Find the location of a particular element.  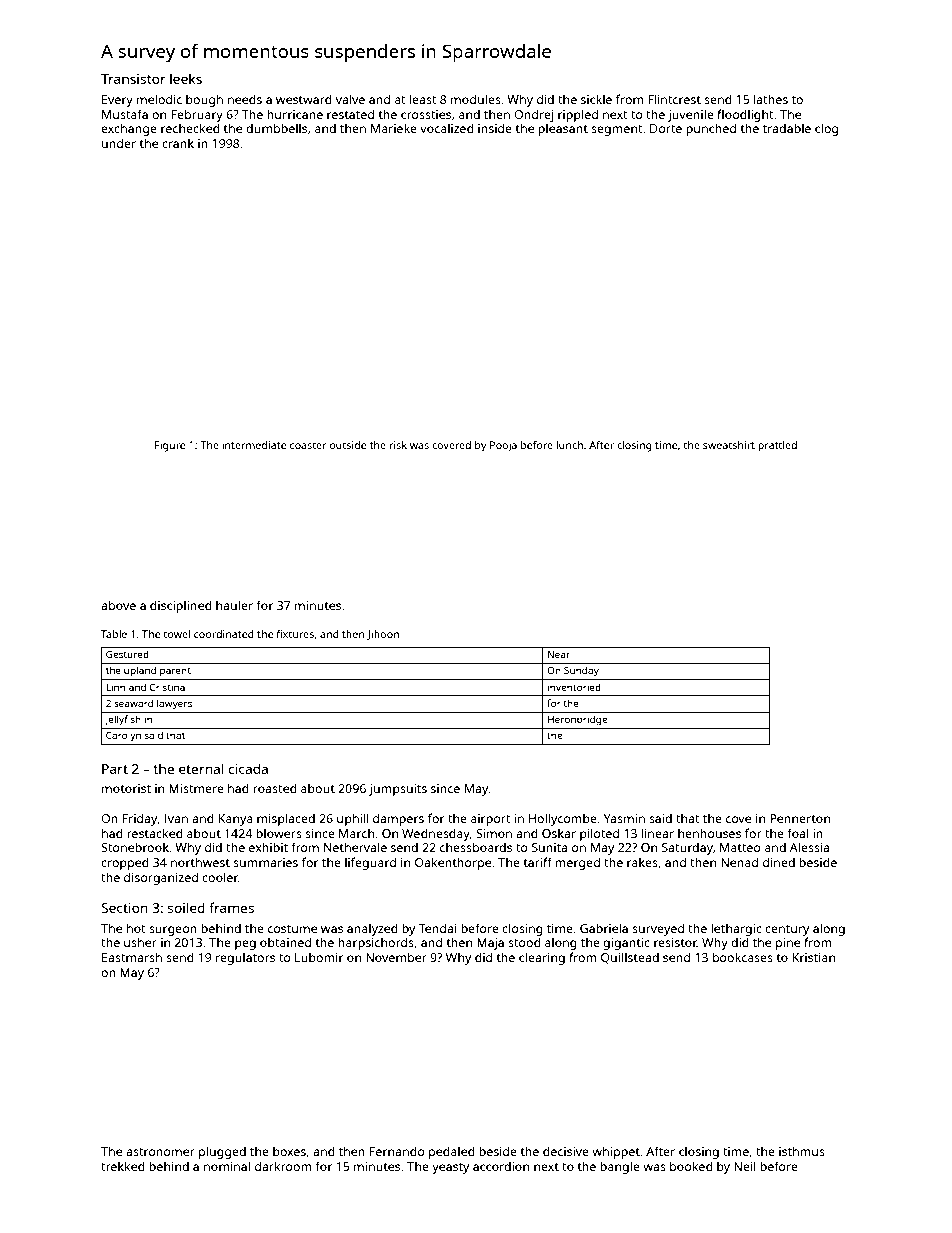

Transistor is located at coordinates (133, 79).
